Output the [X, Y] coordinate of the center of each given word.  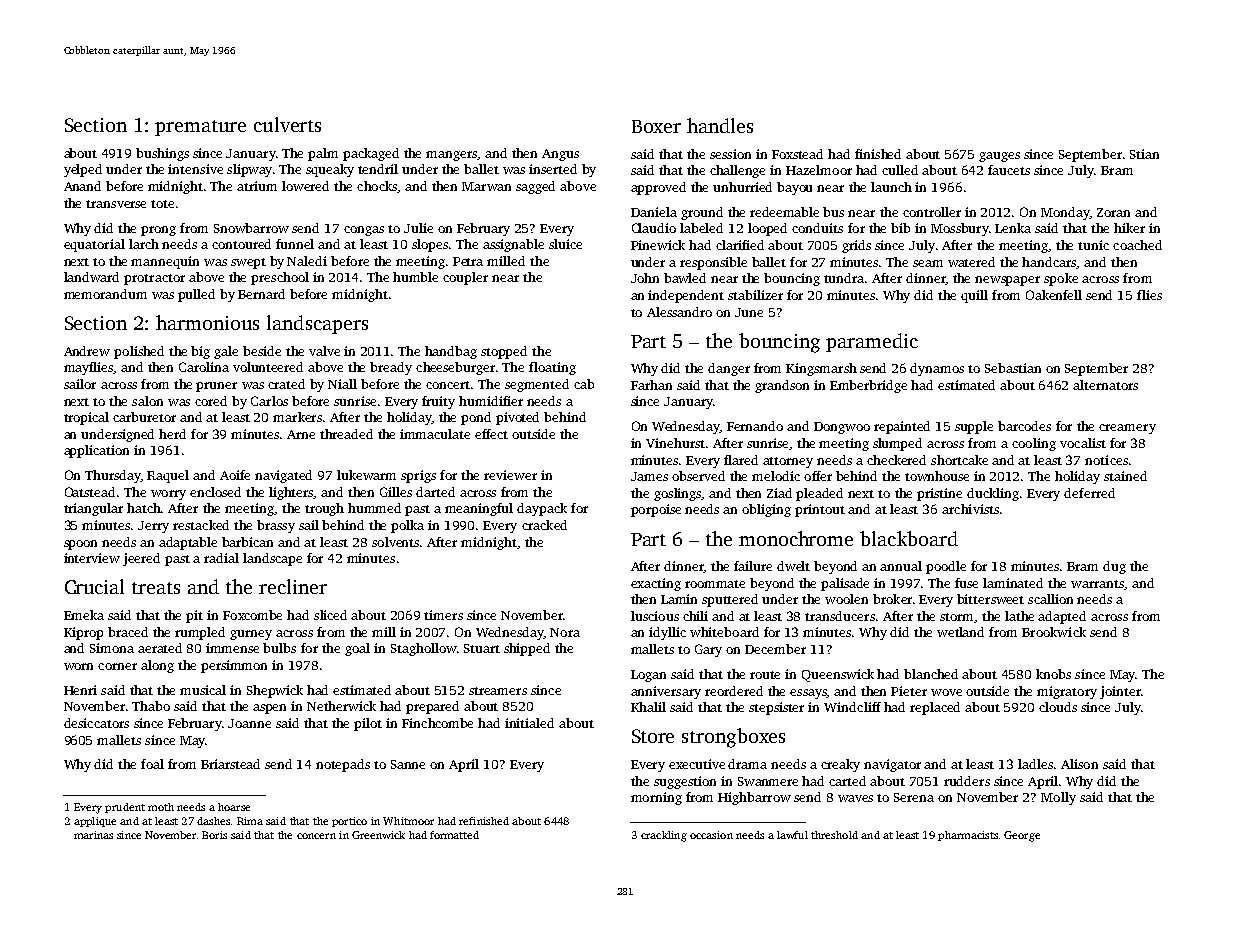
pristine [939, 494]
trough [324, 509]
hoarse [234, 807]
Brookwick [1054, 632]
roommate [715, 584]
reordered [734, 691]
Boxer [656, 126]
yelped [83, 170]
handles [720, 125]
